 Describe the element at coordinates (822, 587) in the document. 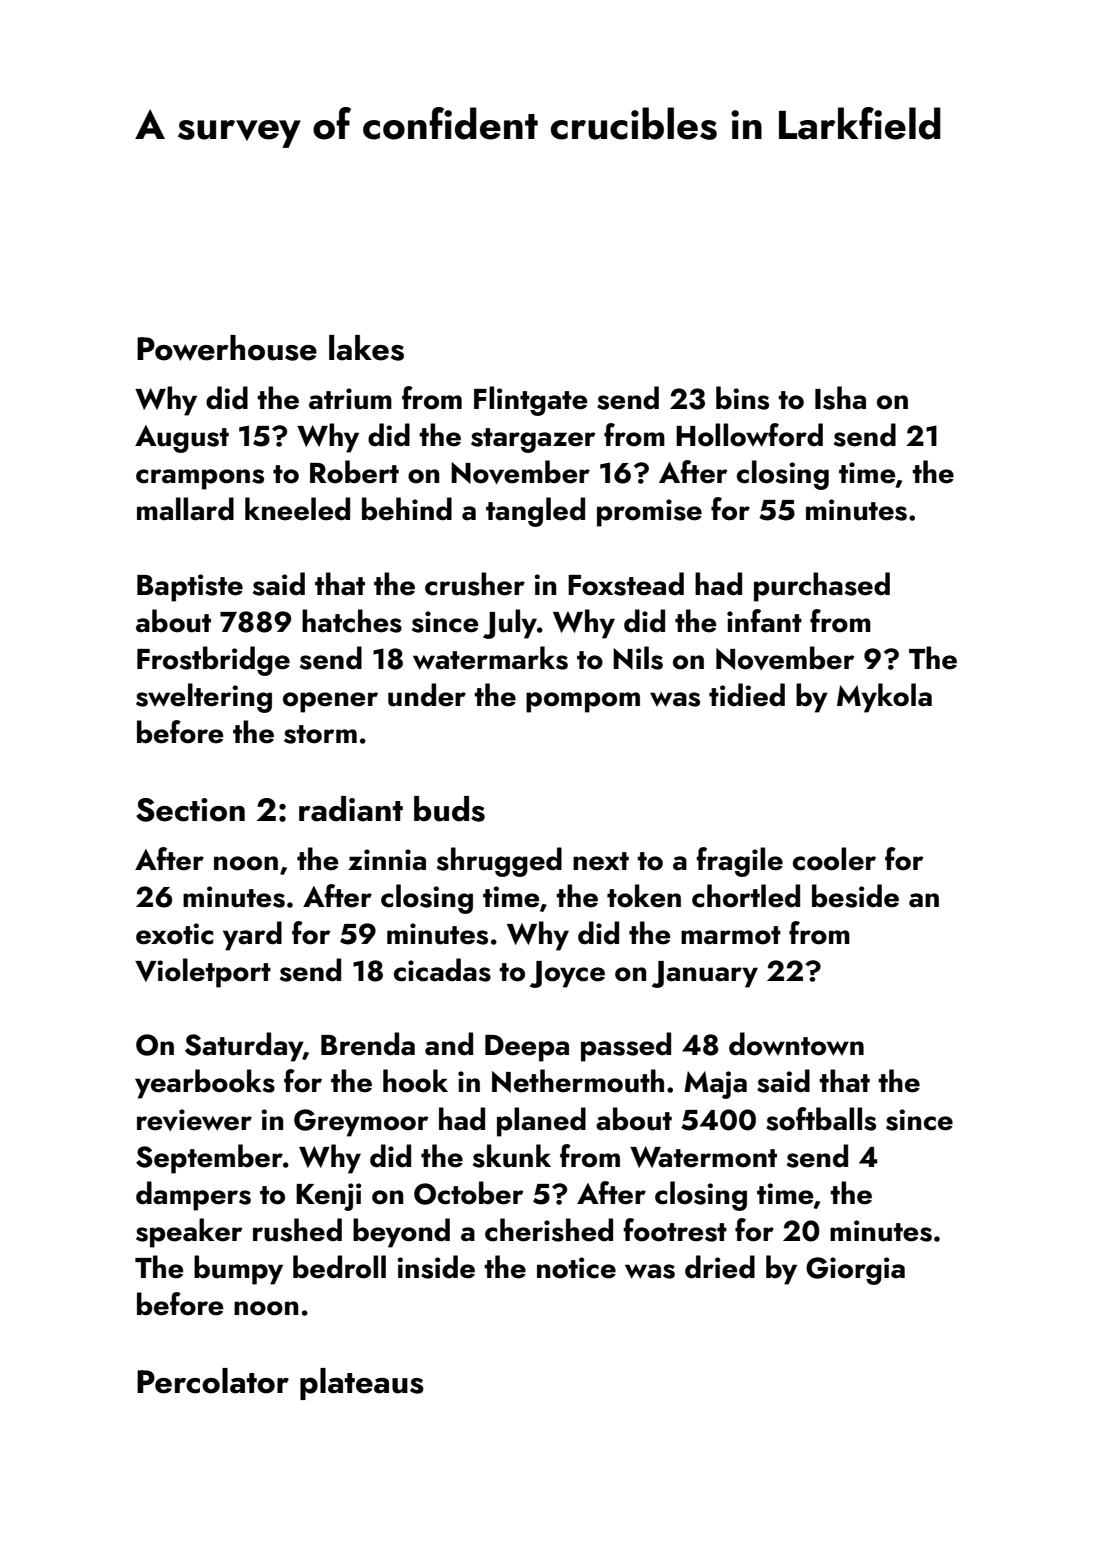

I see `purchased` at that location.
